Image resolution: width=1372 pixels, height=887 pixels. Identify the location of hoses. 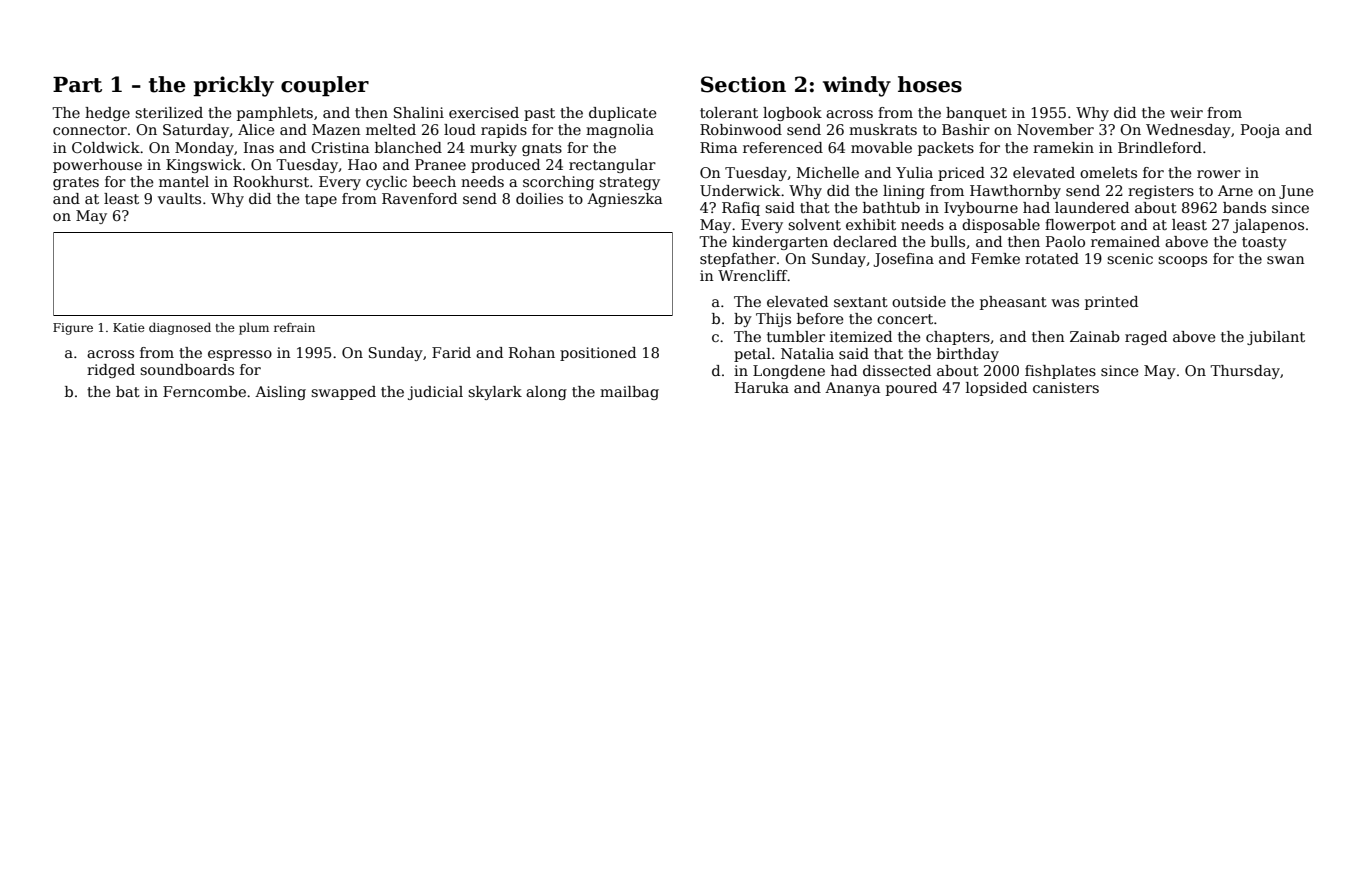
(930, 84).
